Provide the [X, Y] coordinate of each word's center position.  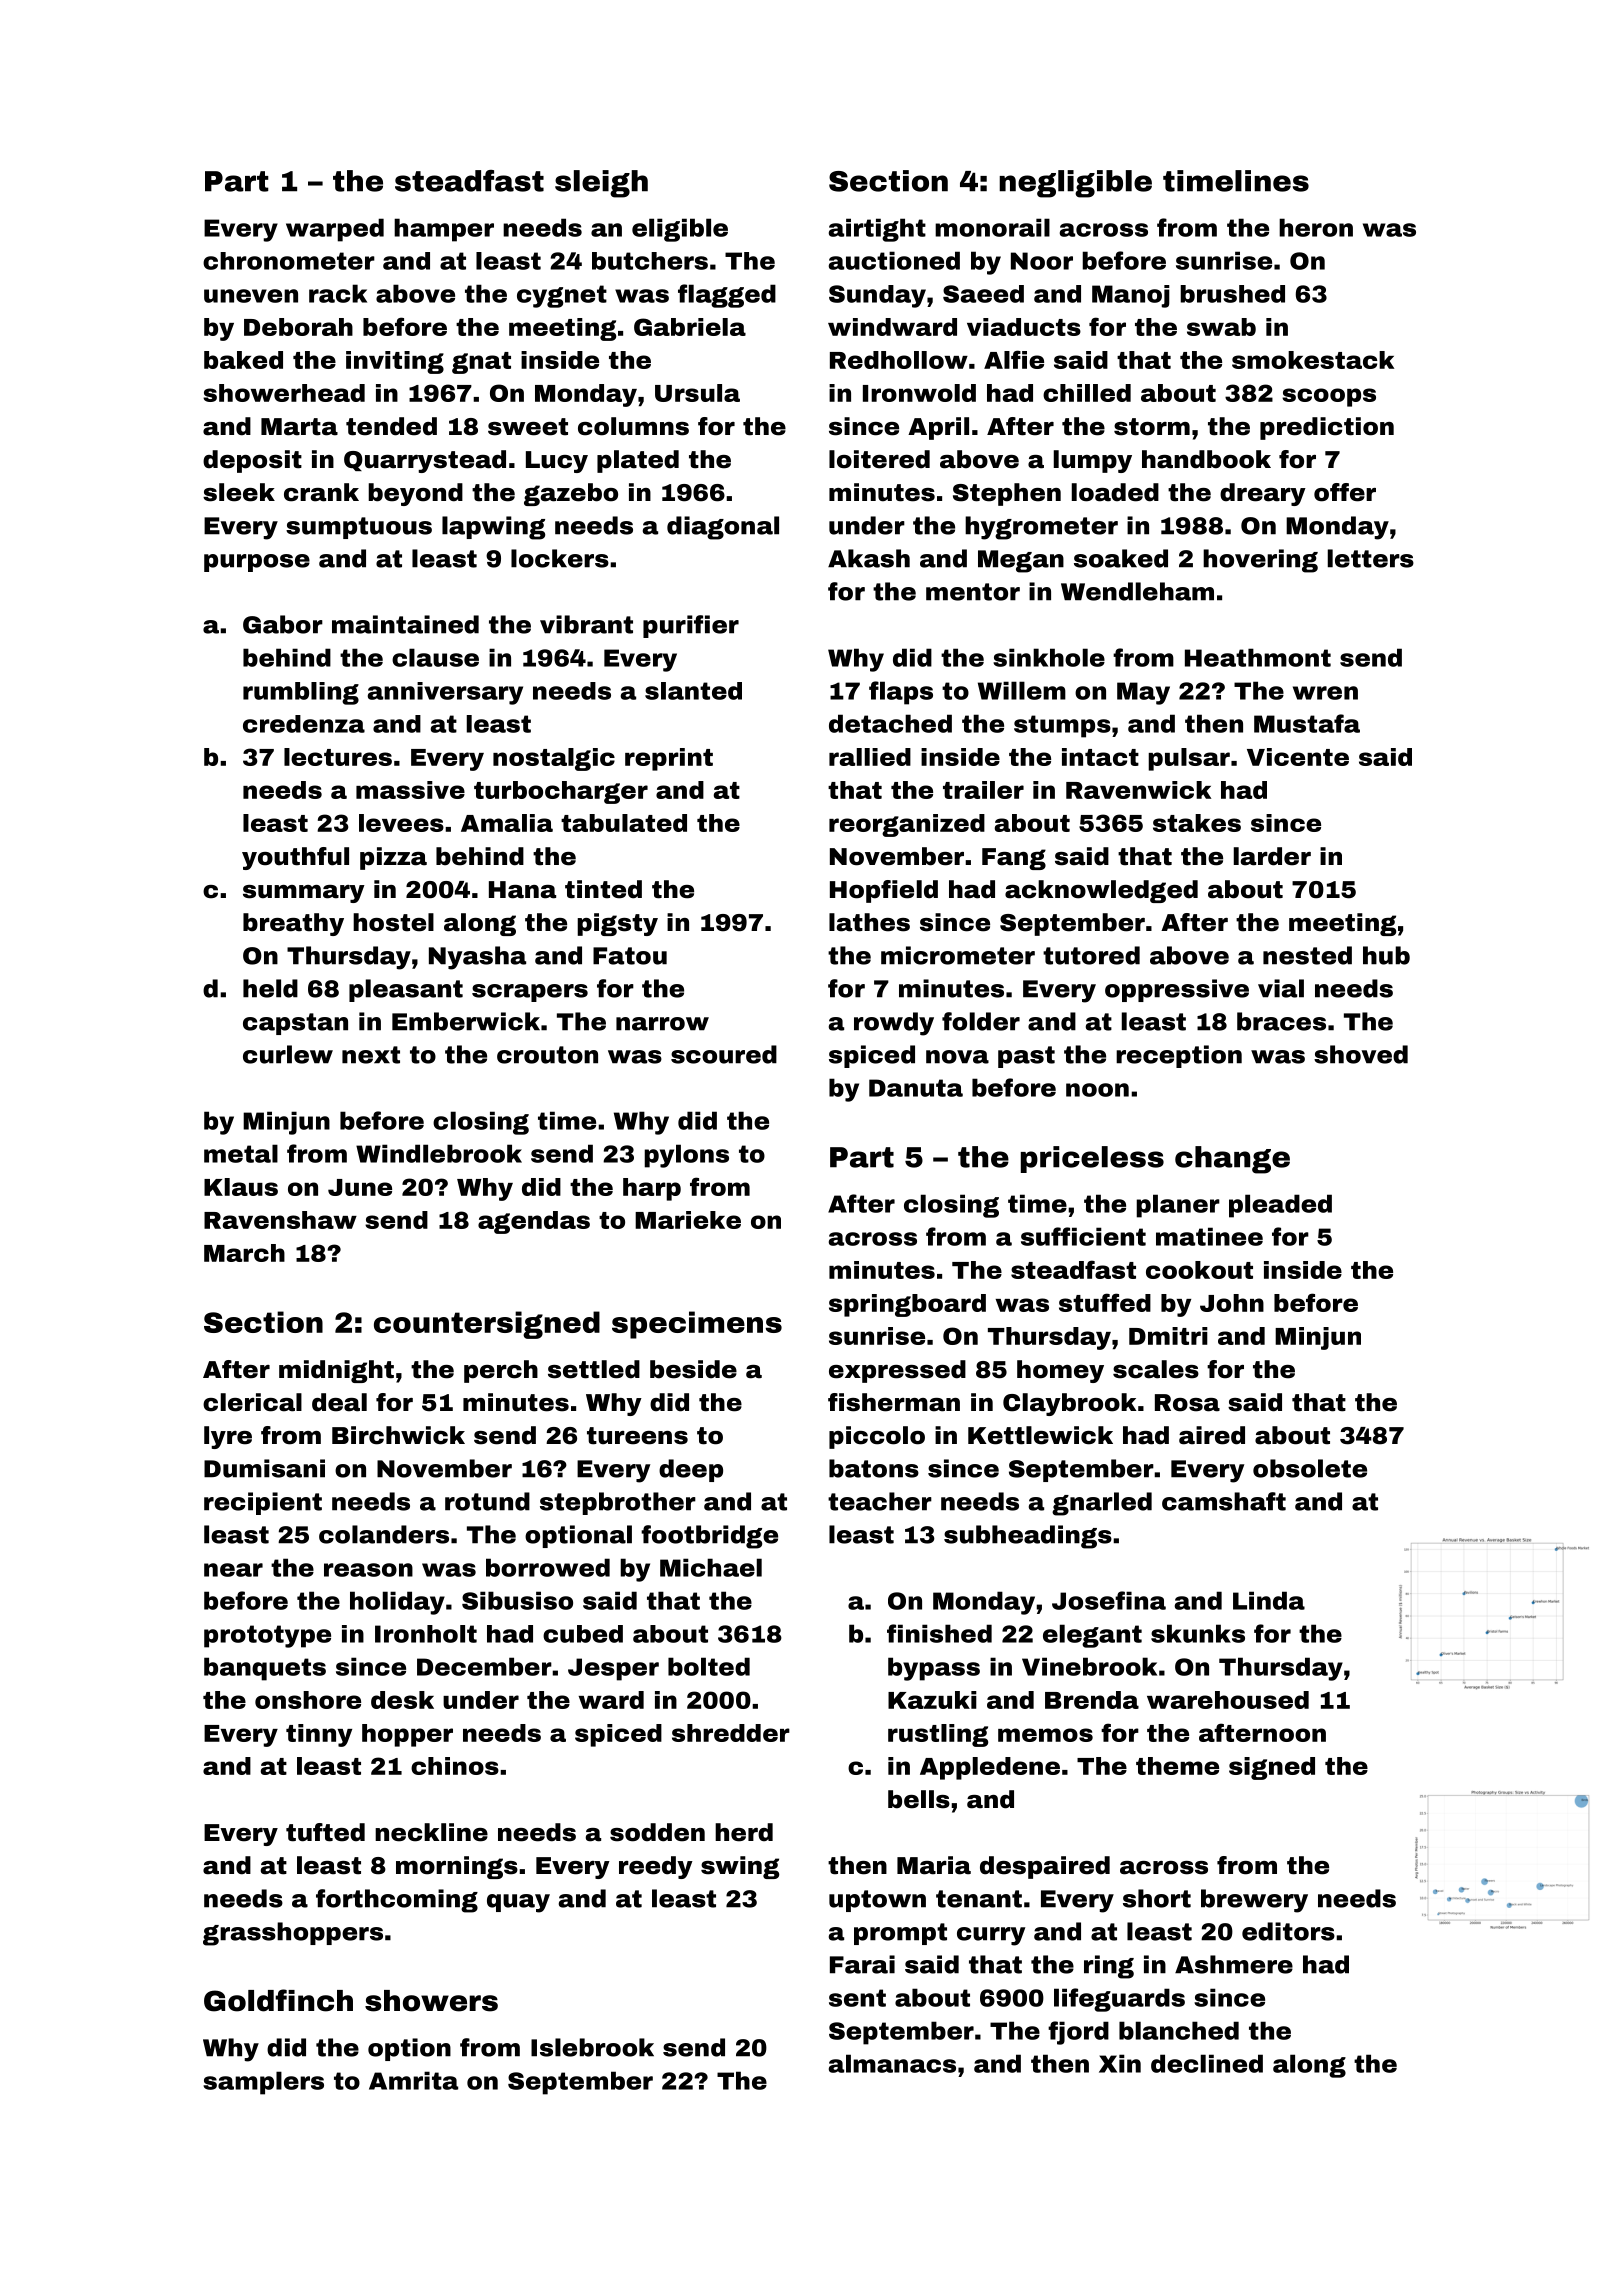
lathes [869, 922]
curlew [288, 1054]
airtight [877, 230]
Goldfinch [278, 2000]
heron [1316, 227]
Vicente [1298, 757]
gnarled [1102, 1504]
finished [939, 1633]
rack [338, 293]
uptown [877, 1901]
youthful [295, 858]
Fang [1014, 859]
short [1157, 1898]
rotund [487, 1501]
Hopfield [884, 891]
